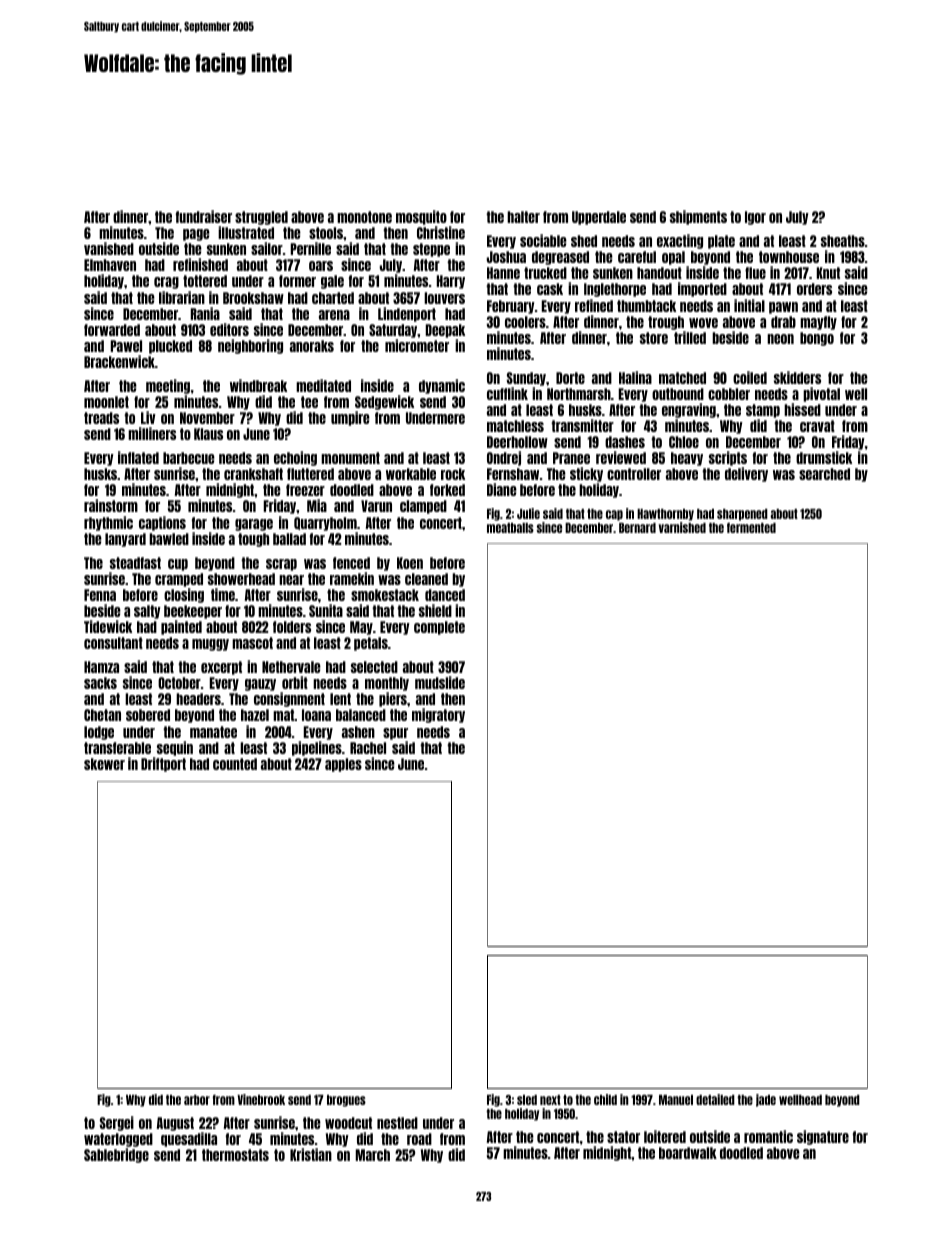 This page has height=1233, width=952. What do you see at coordinates (267, 248) in the page?
I see `sailor` at bounding box center [267, 248].
